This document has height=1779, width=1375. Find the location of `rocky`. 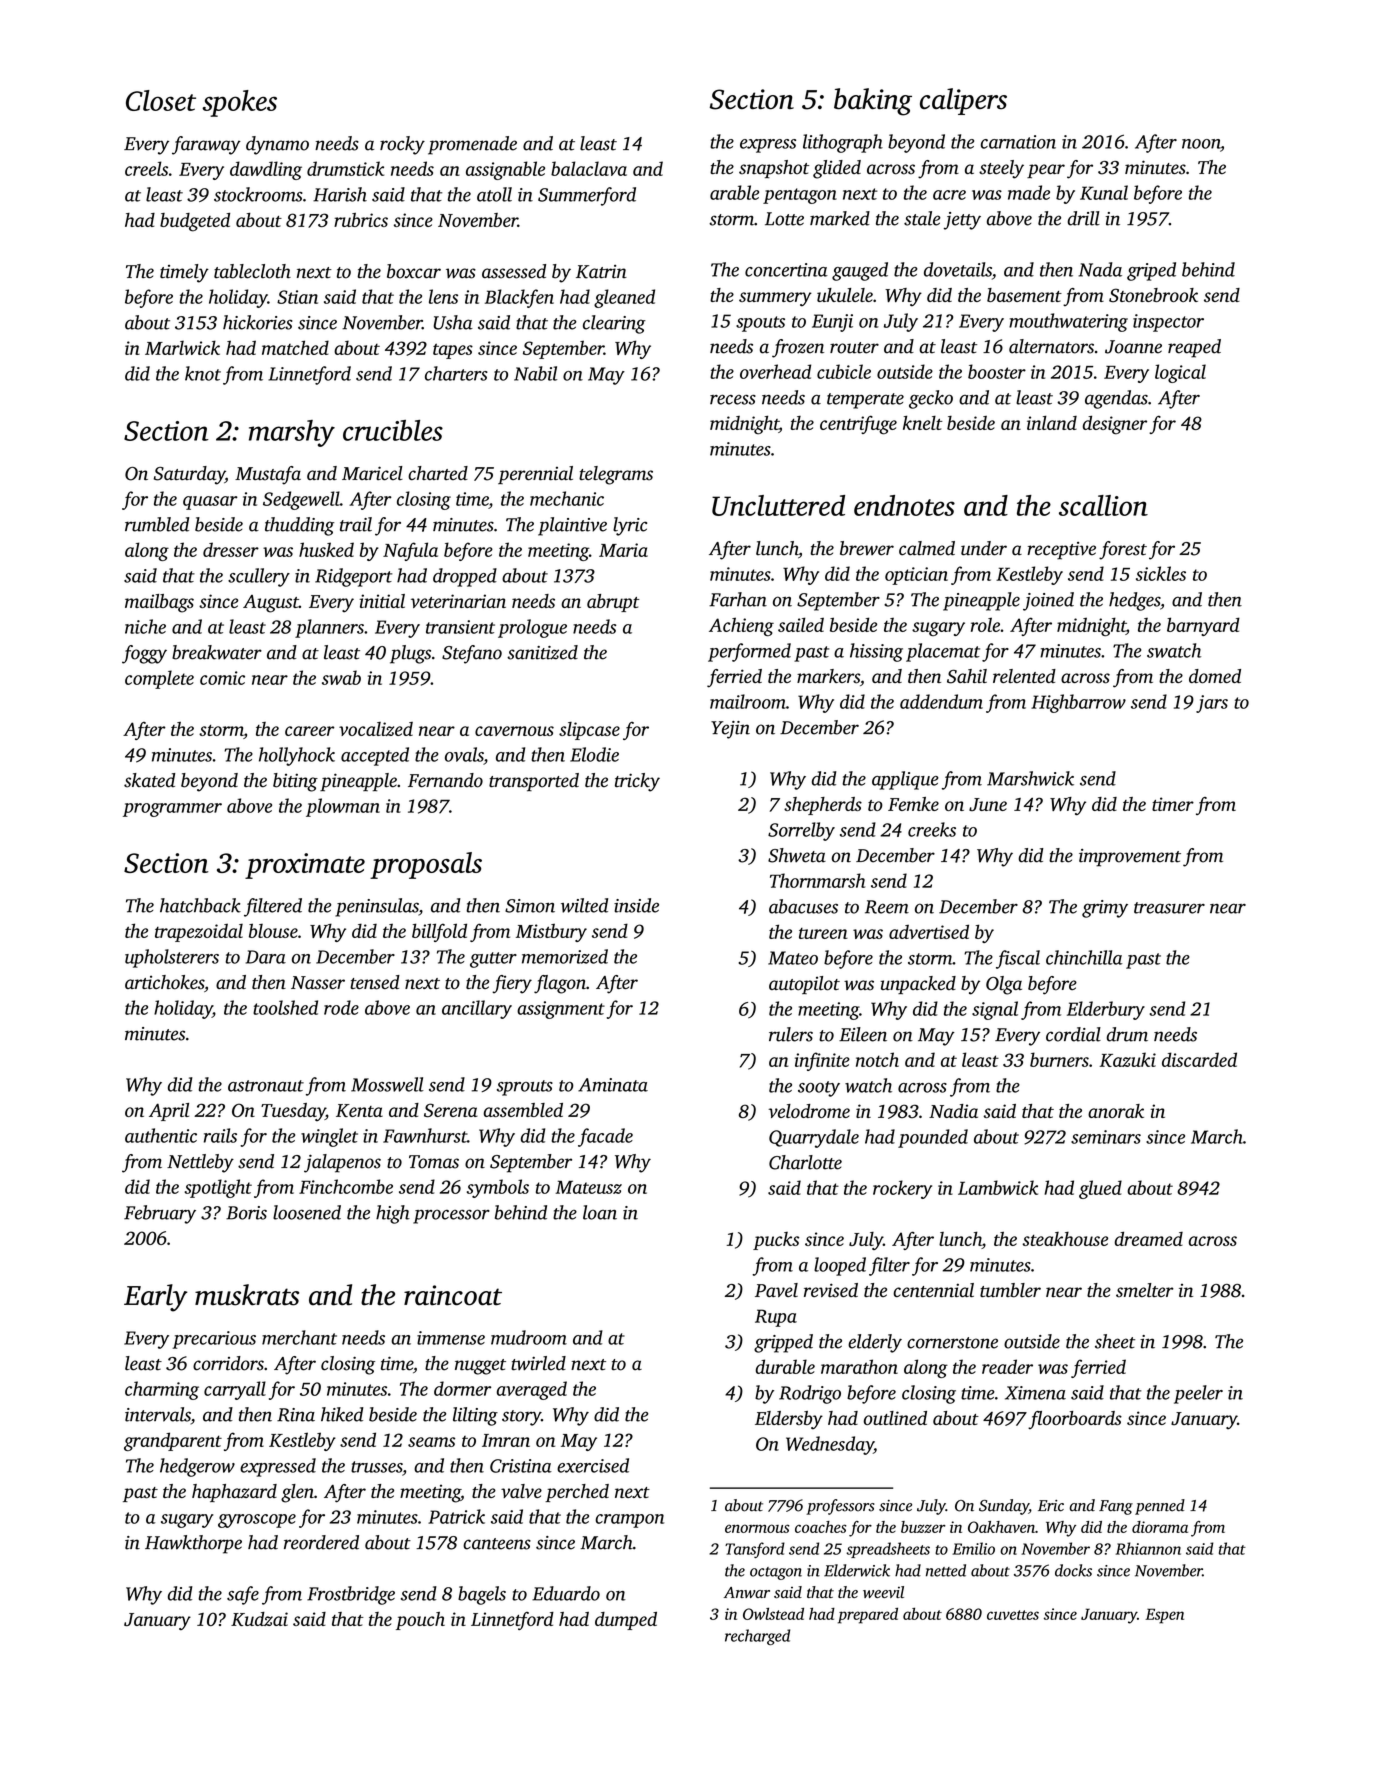

rocky is located at coordinates (402, 145).
